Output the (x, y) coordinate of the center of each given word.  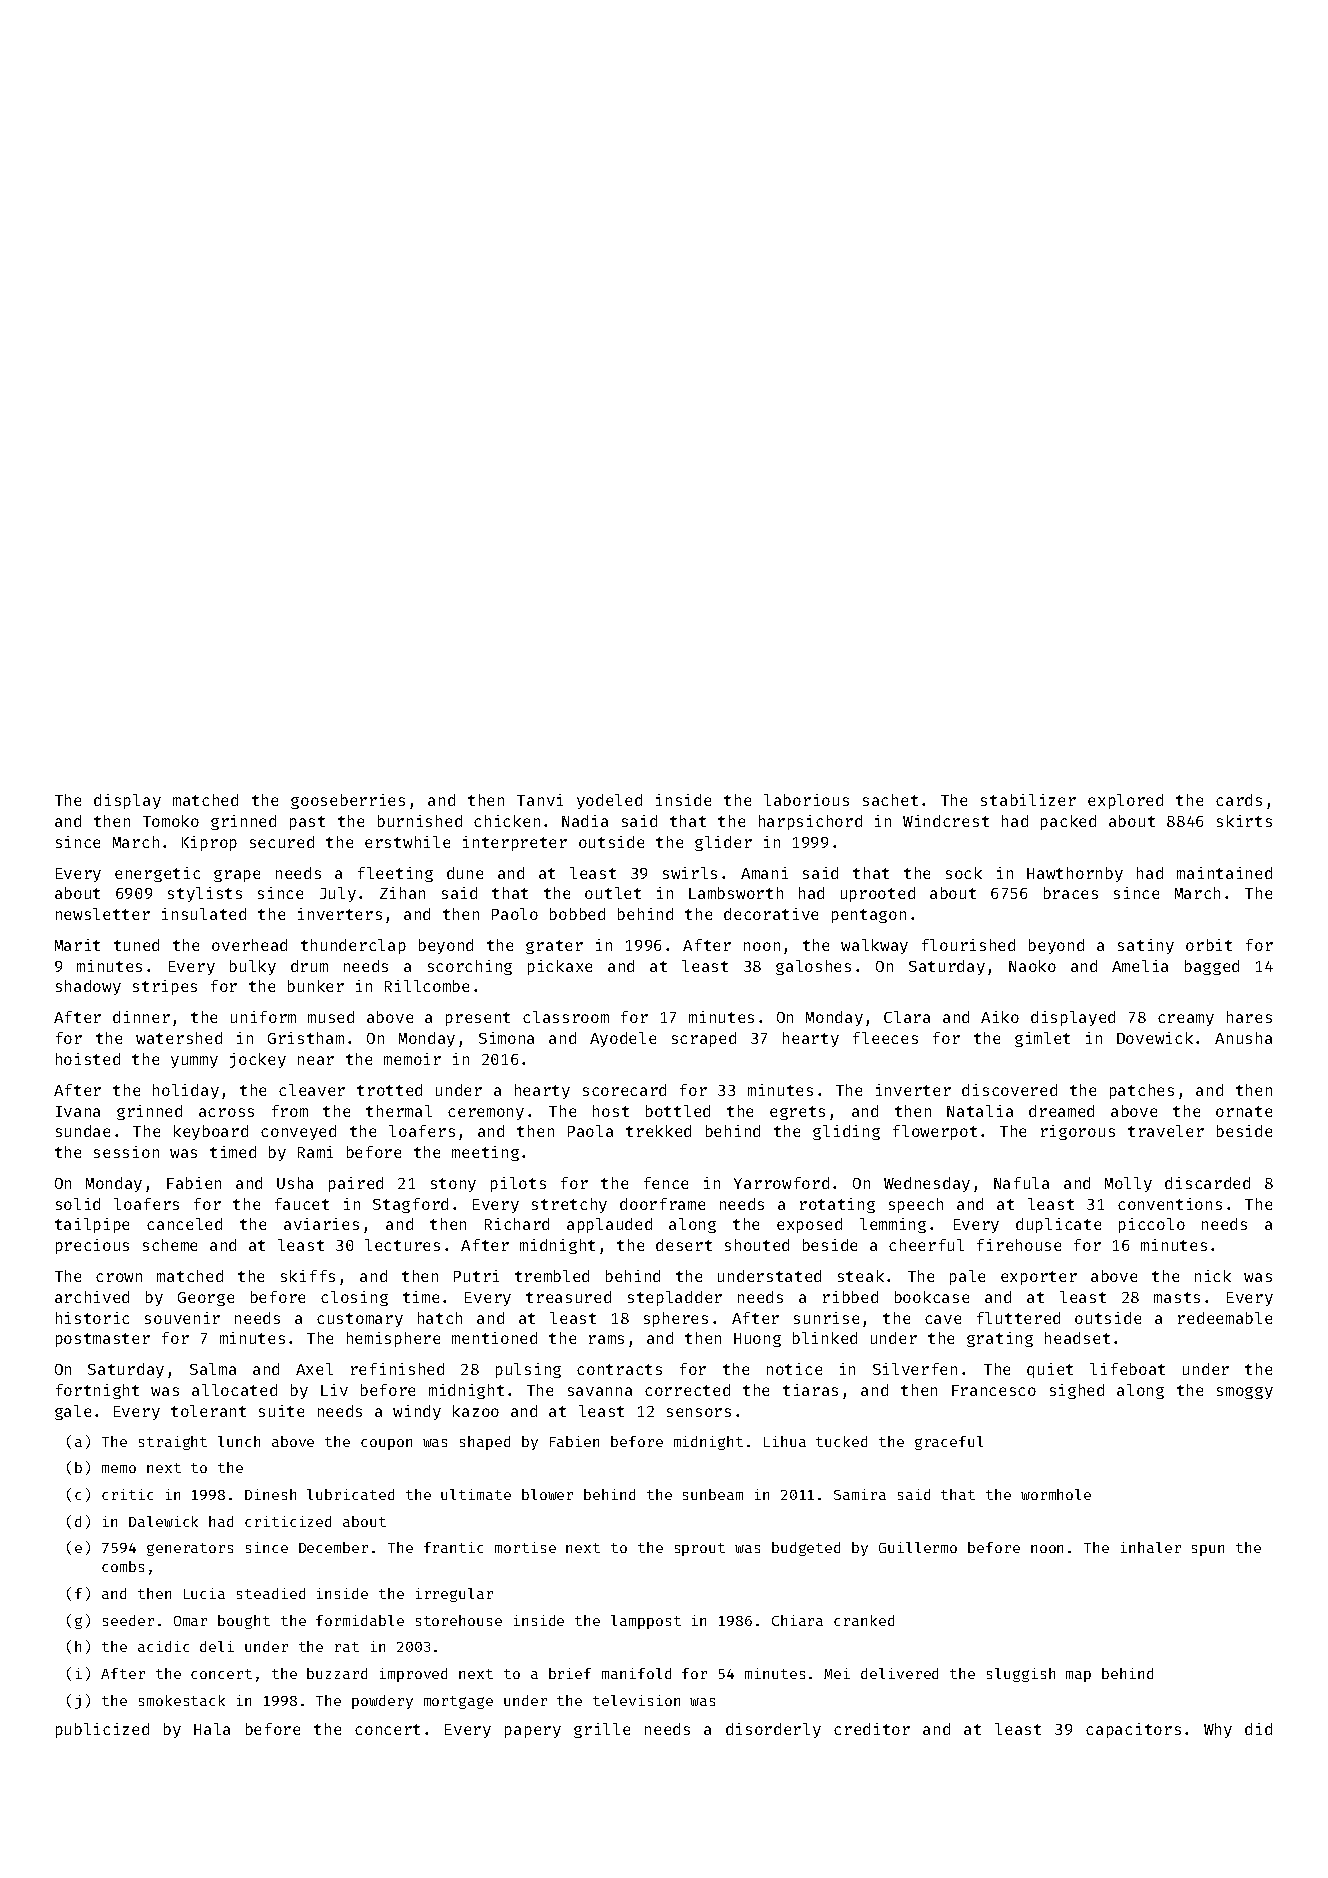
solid (78, 1204)
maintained (1224, 873)
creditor (872, 1729)
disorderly (773, 1730)
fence (666, 1183)
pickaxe (560, 967)
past (307, 823)
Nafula (1021, 1183)
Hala (212, 1729)
